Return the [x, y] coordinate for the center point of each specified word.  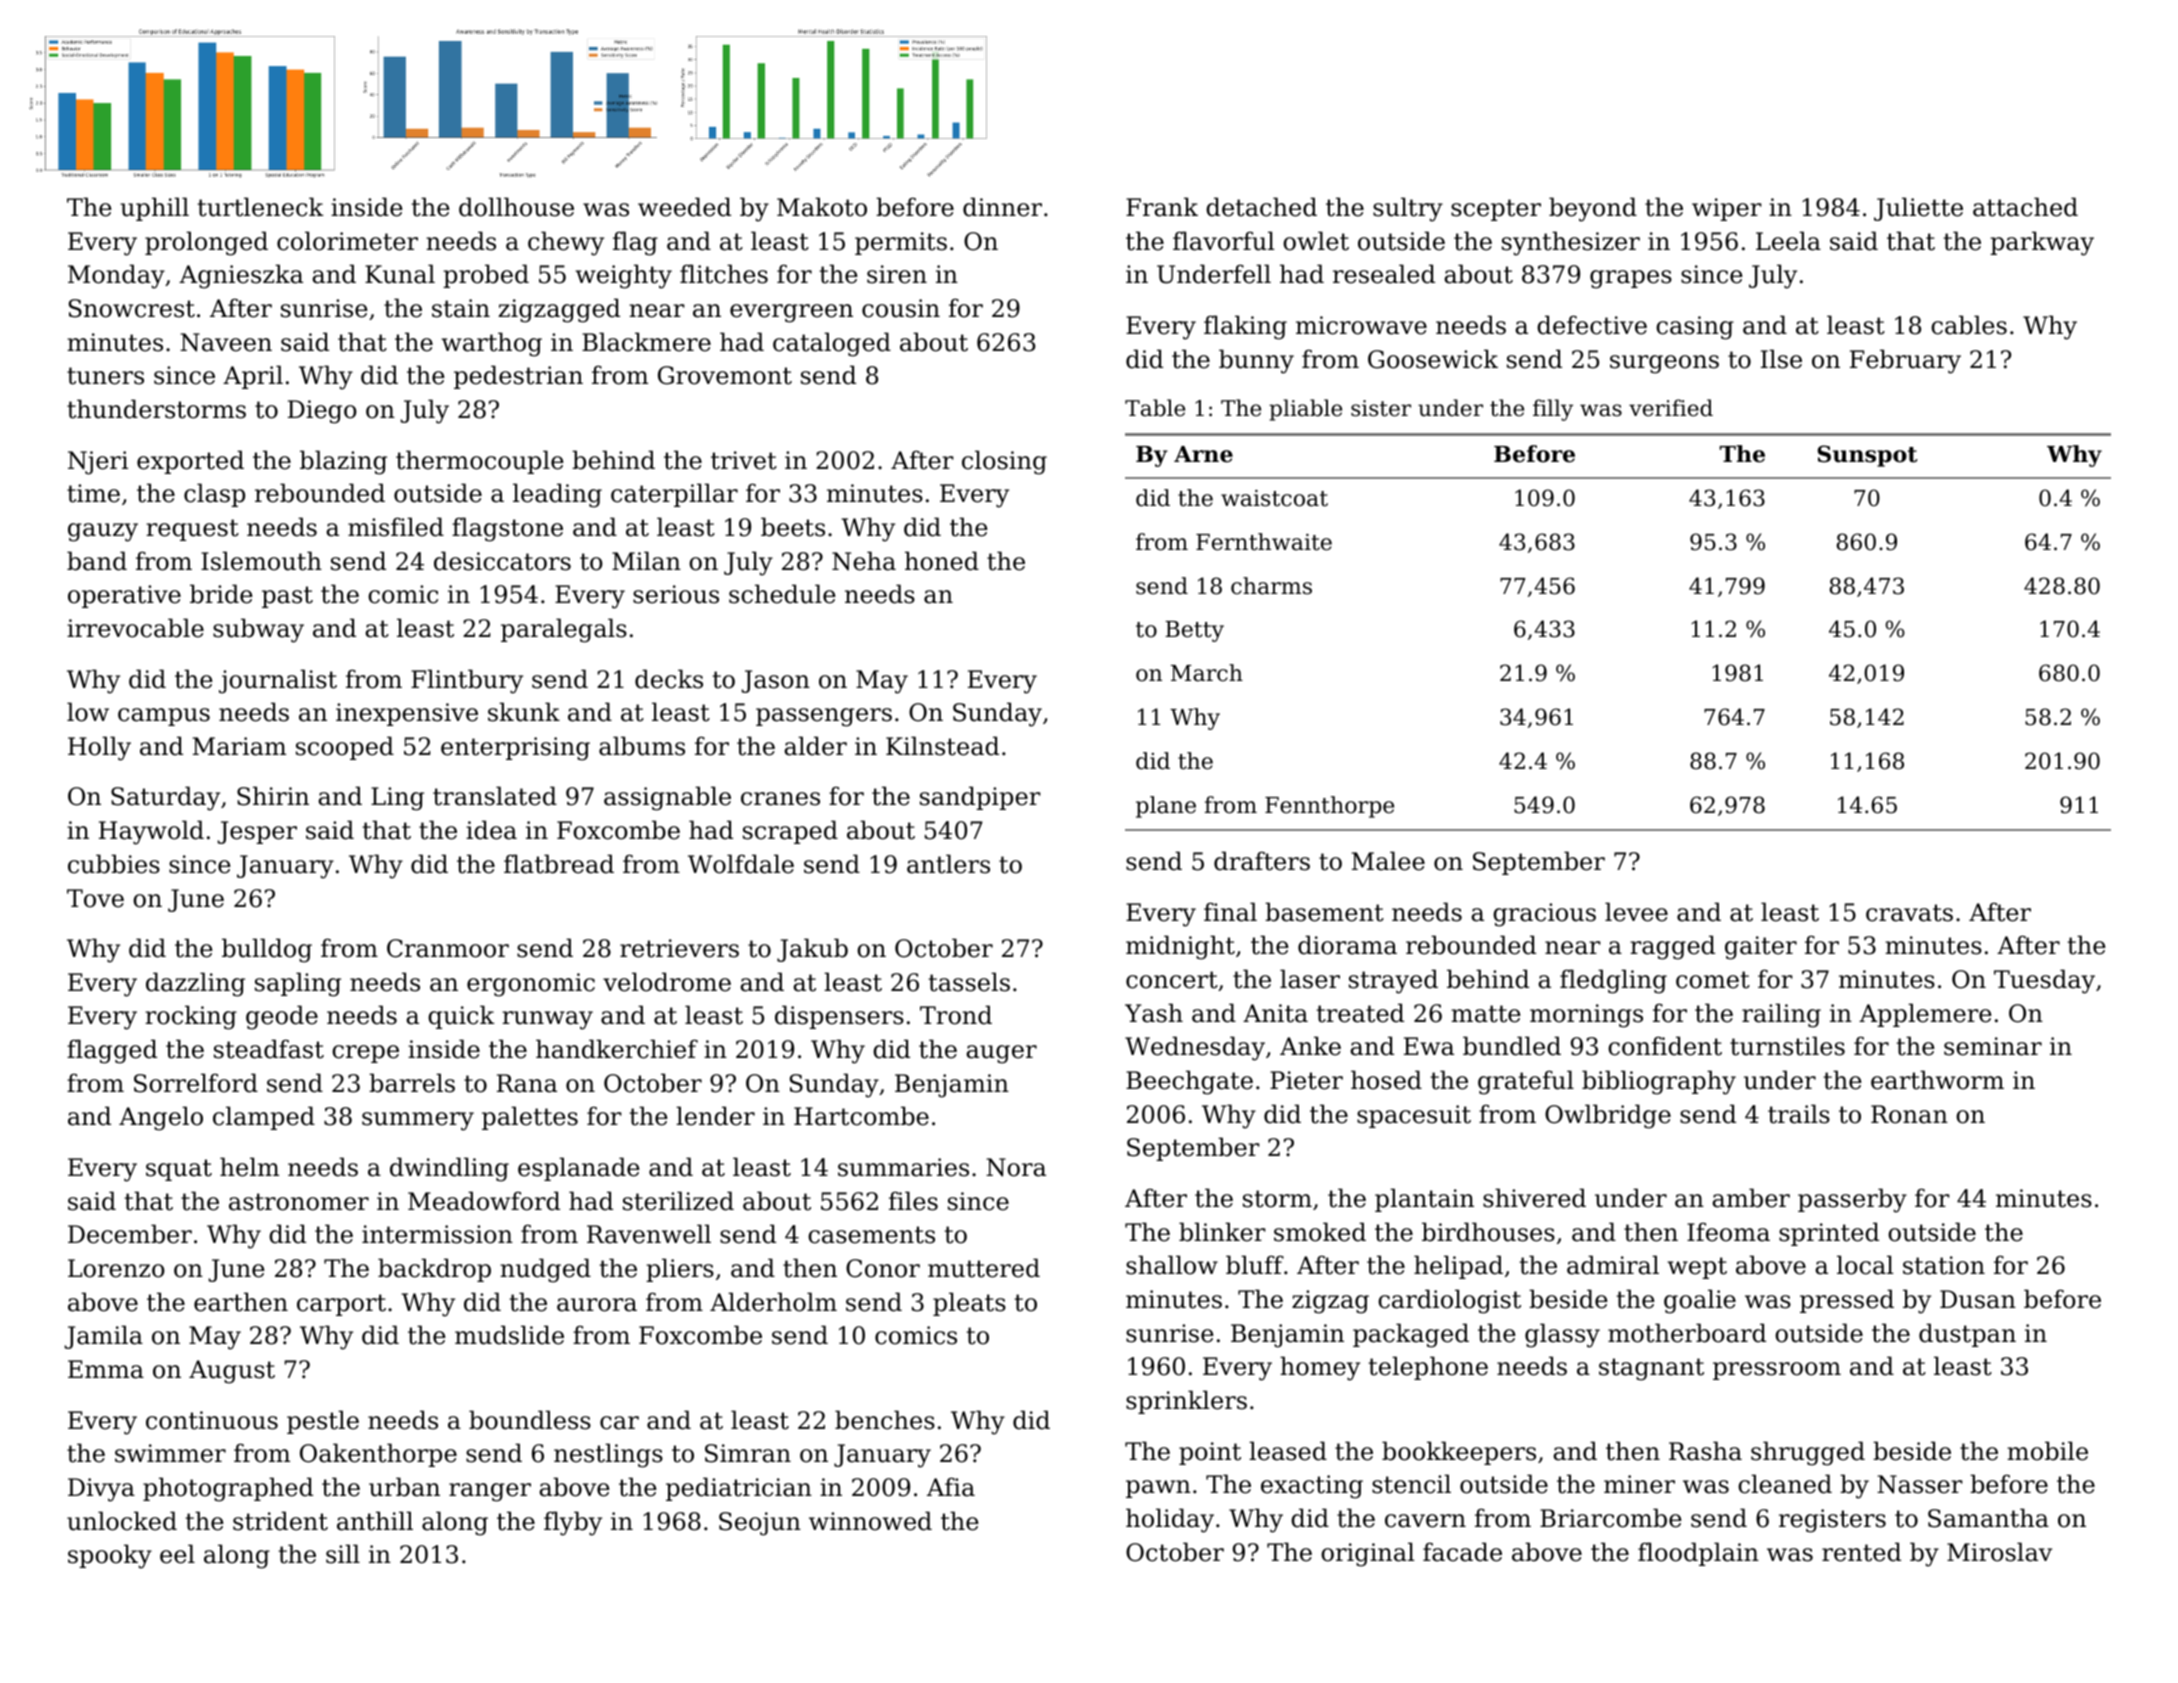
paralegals [564, 630]
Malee [1388, 861]
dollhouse [516, 207]
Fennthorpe [1329, 807]
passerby [1852, 1200]
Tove [95, 898]
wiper [1727, 209]
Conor [883, 1268]
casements [871, 1235]
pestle [323, 1422]
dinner [1002, 207]
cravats [1909, 913]
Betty [1194, 631]
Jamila [103, 1337]
